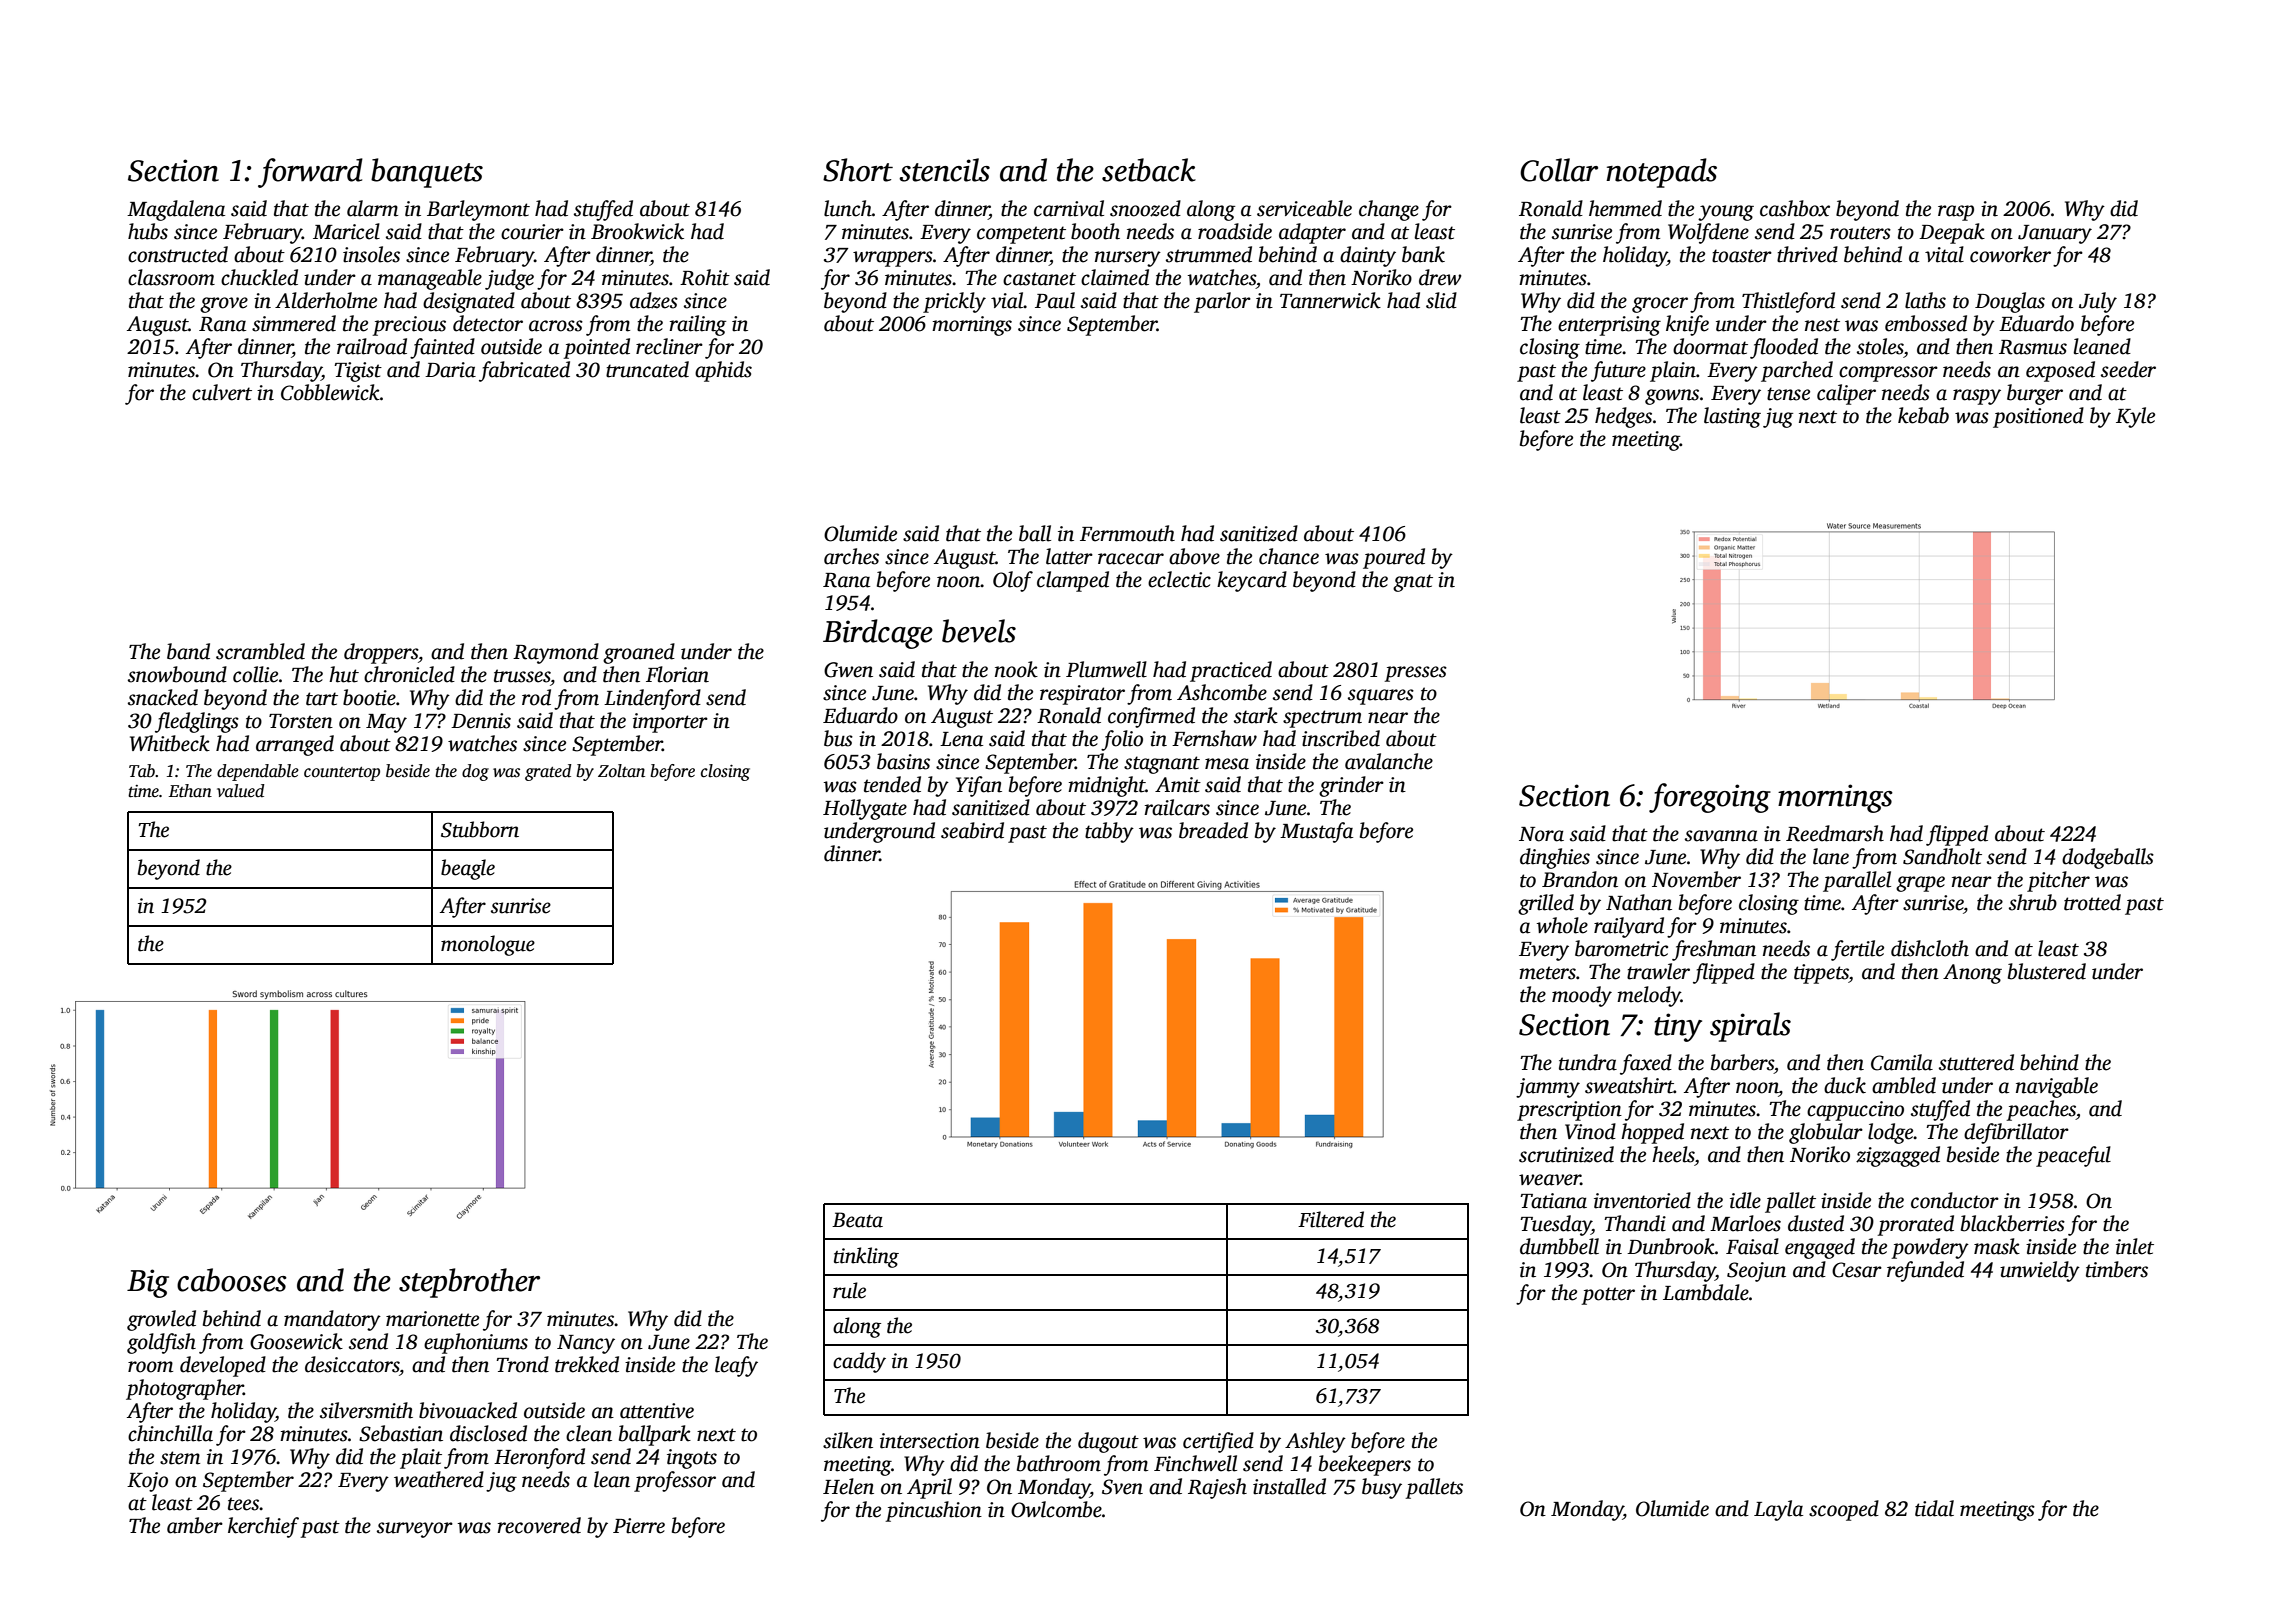 The height and width of the screenshot is (1620, 2292). What do you see at coordinates (857, 1220) in the screenshot?
I see `Beata` at bounding box center [857, 1220].
